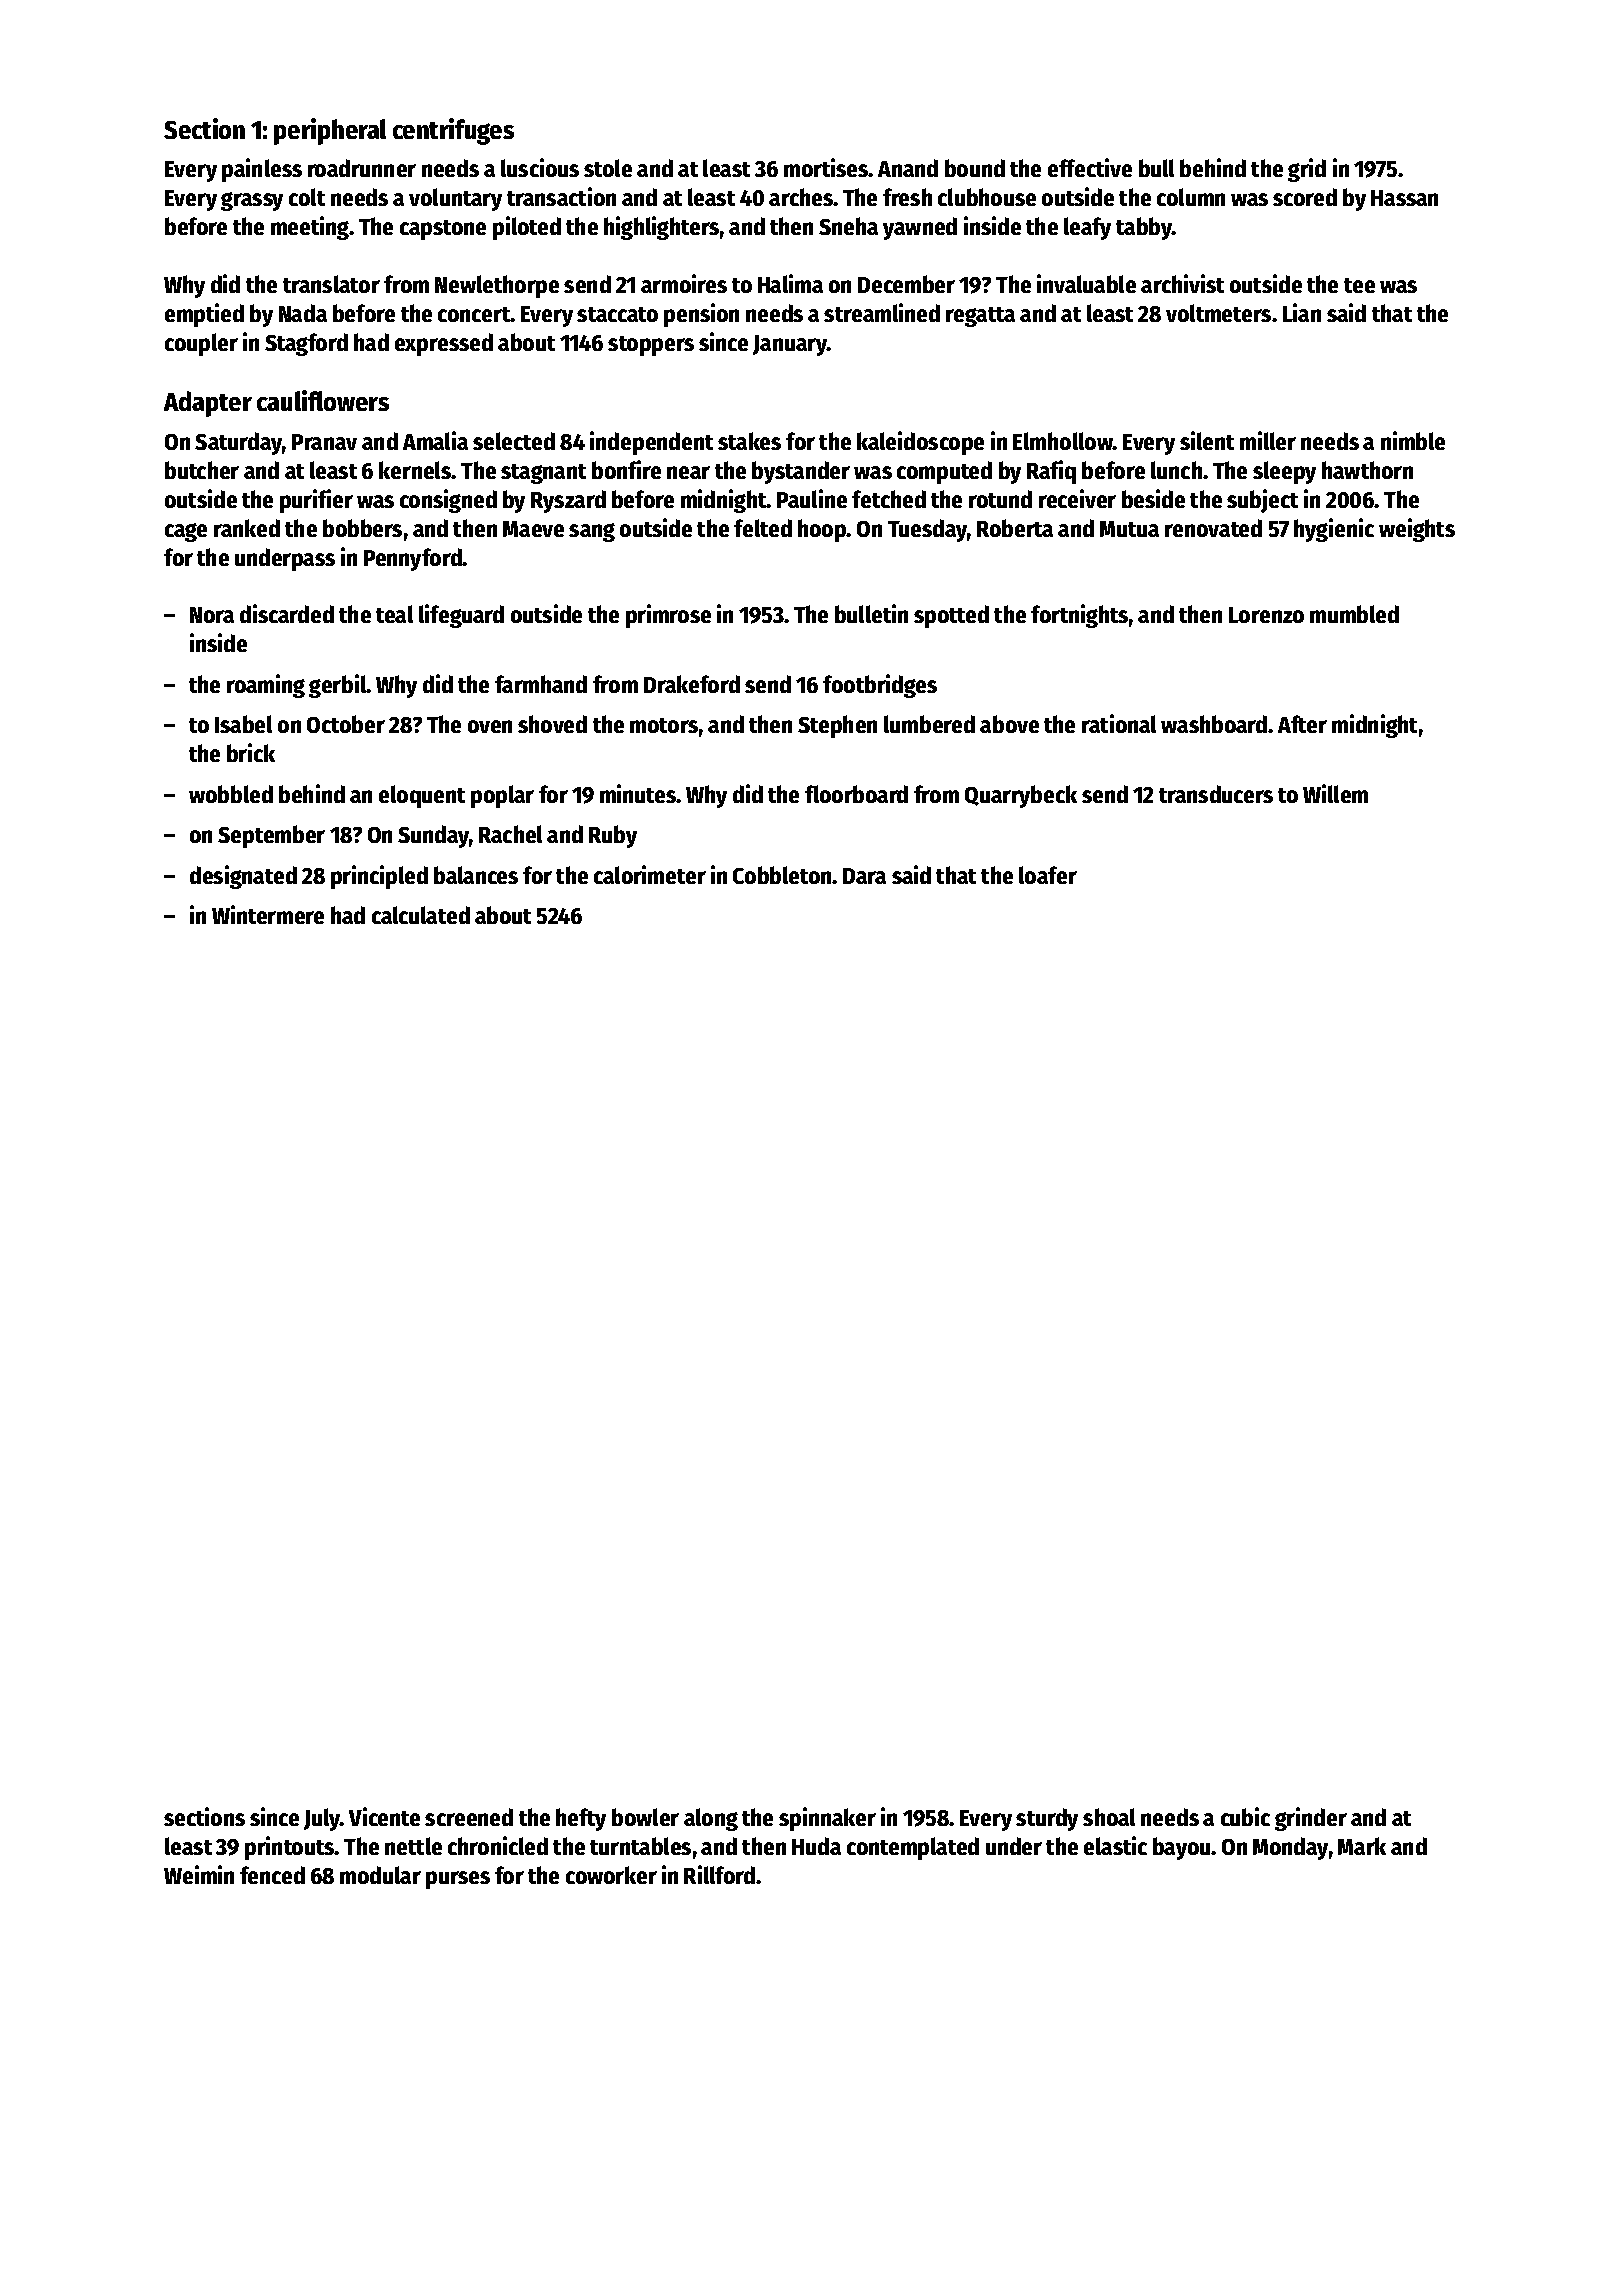  What do you see at coordinates (268, 914) in the screenshot?
I see `Wintermere` at bounding box center [268, 914].
